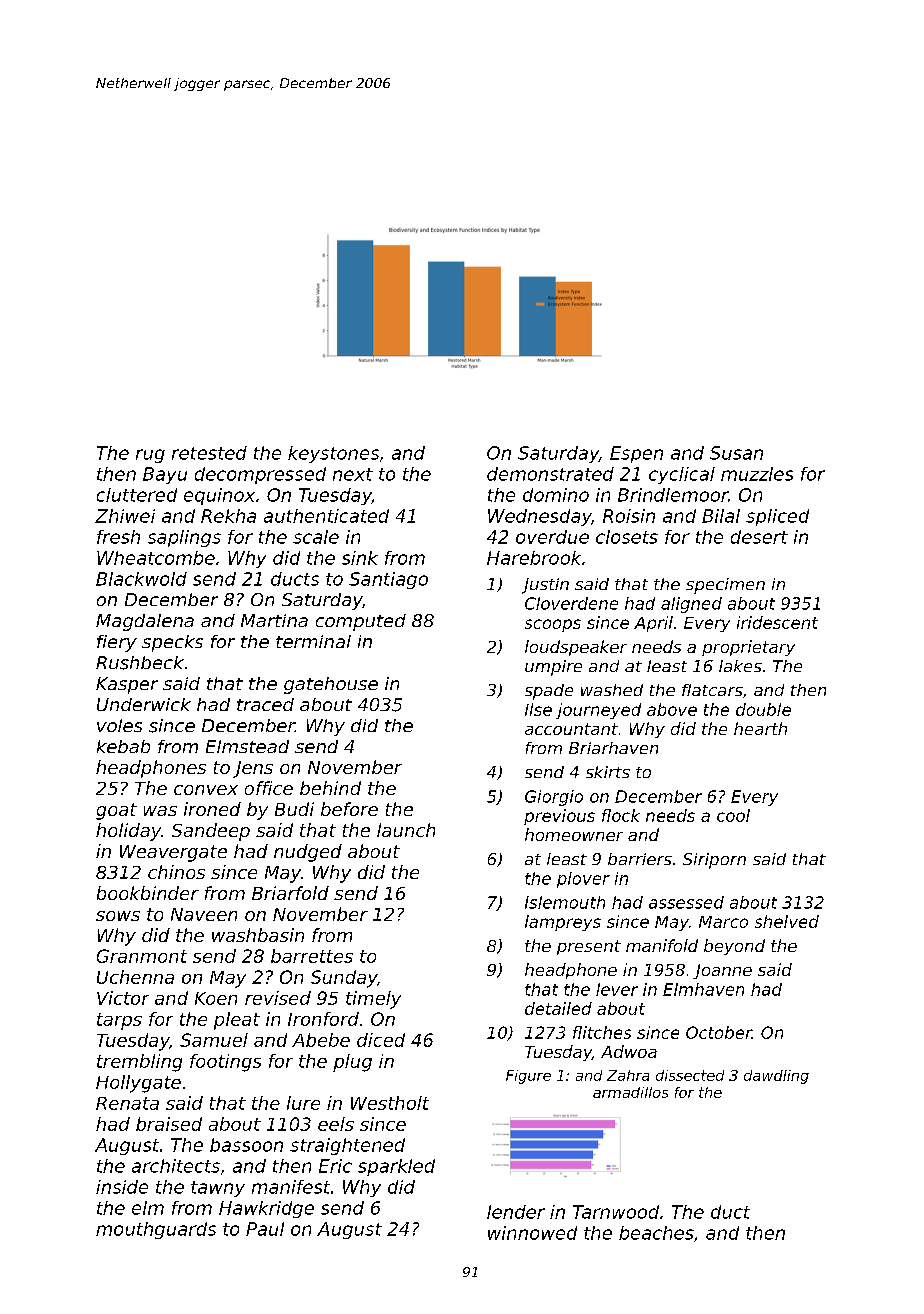  I want to click on cool, so click(733, 815).
